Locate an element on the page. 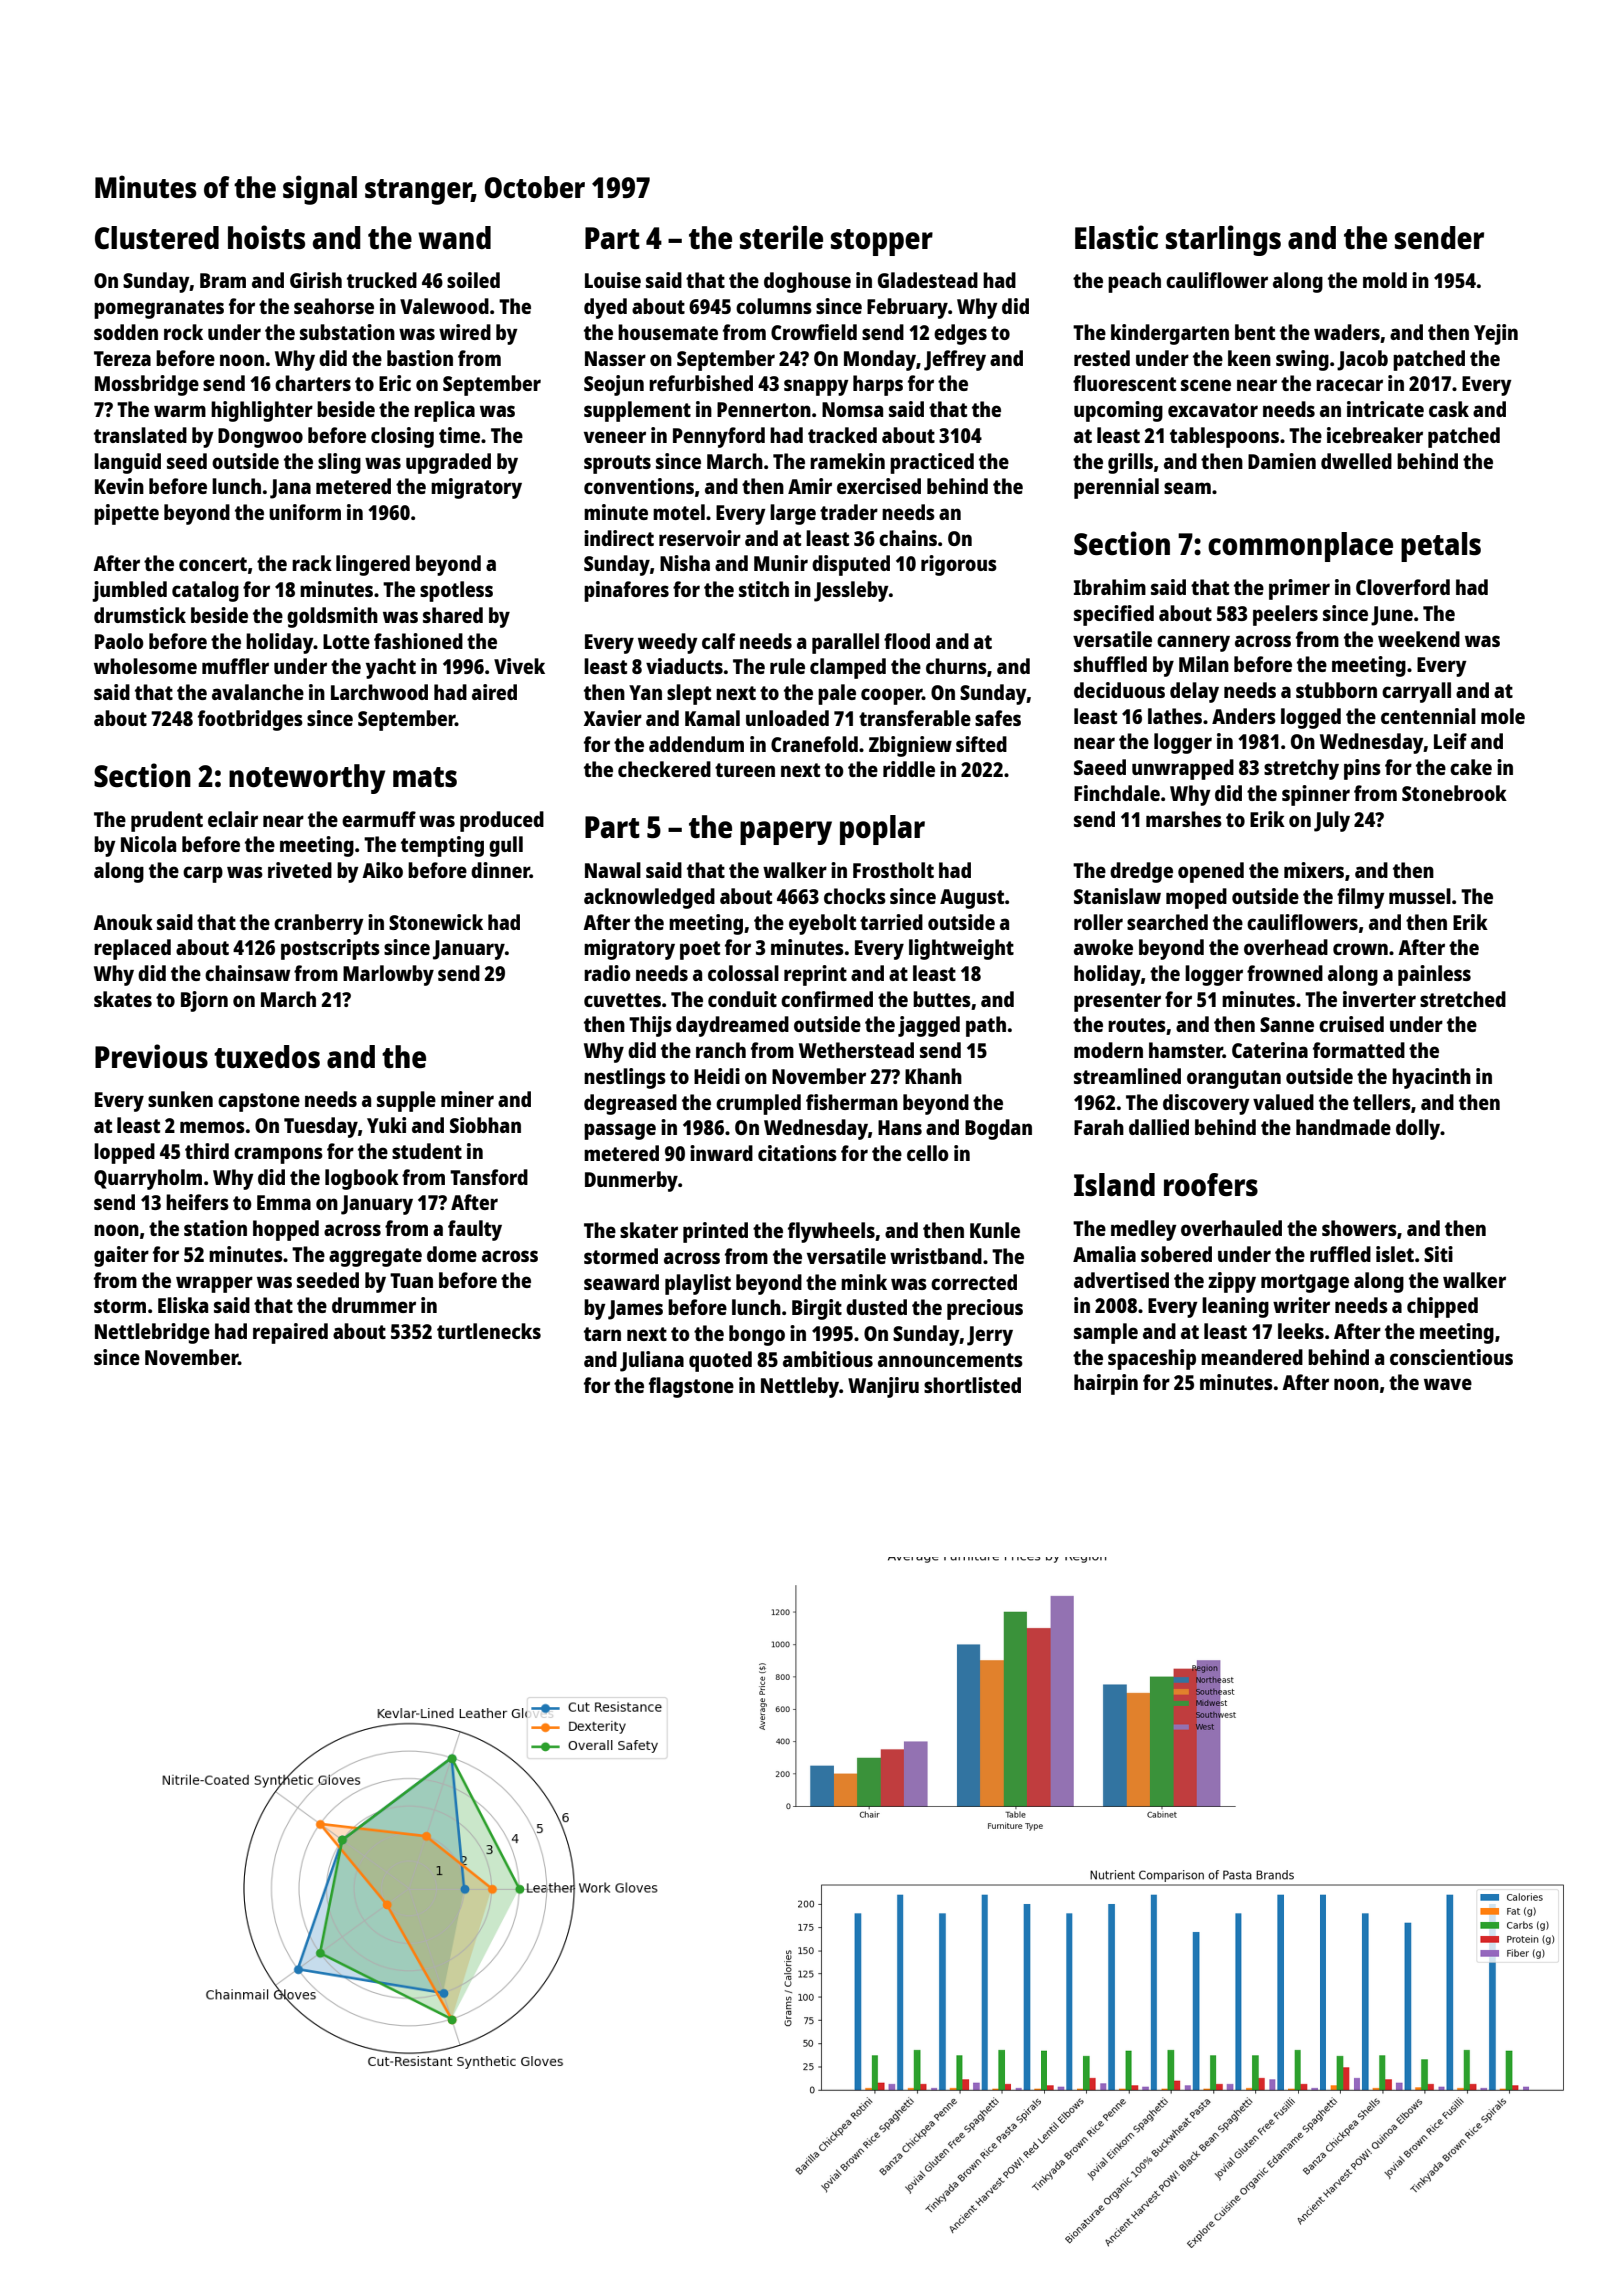 This page has width=1620, height=2292. scene is located at coordinates (1206, 385).
